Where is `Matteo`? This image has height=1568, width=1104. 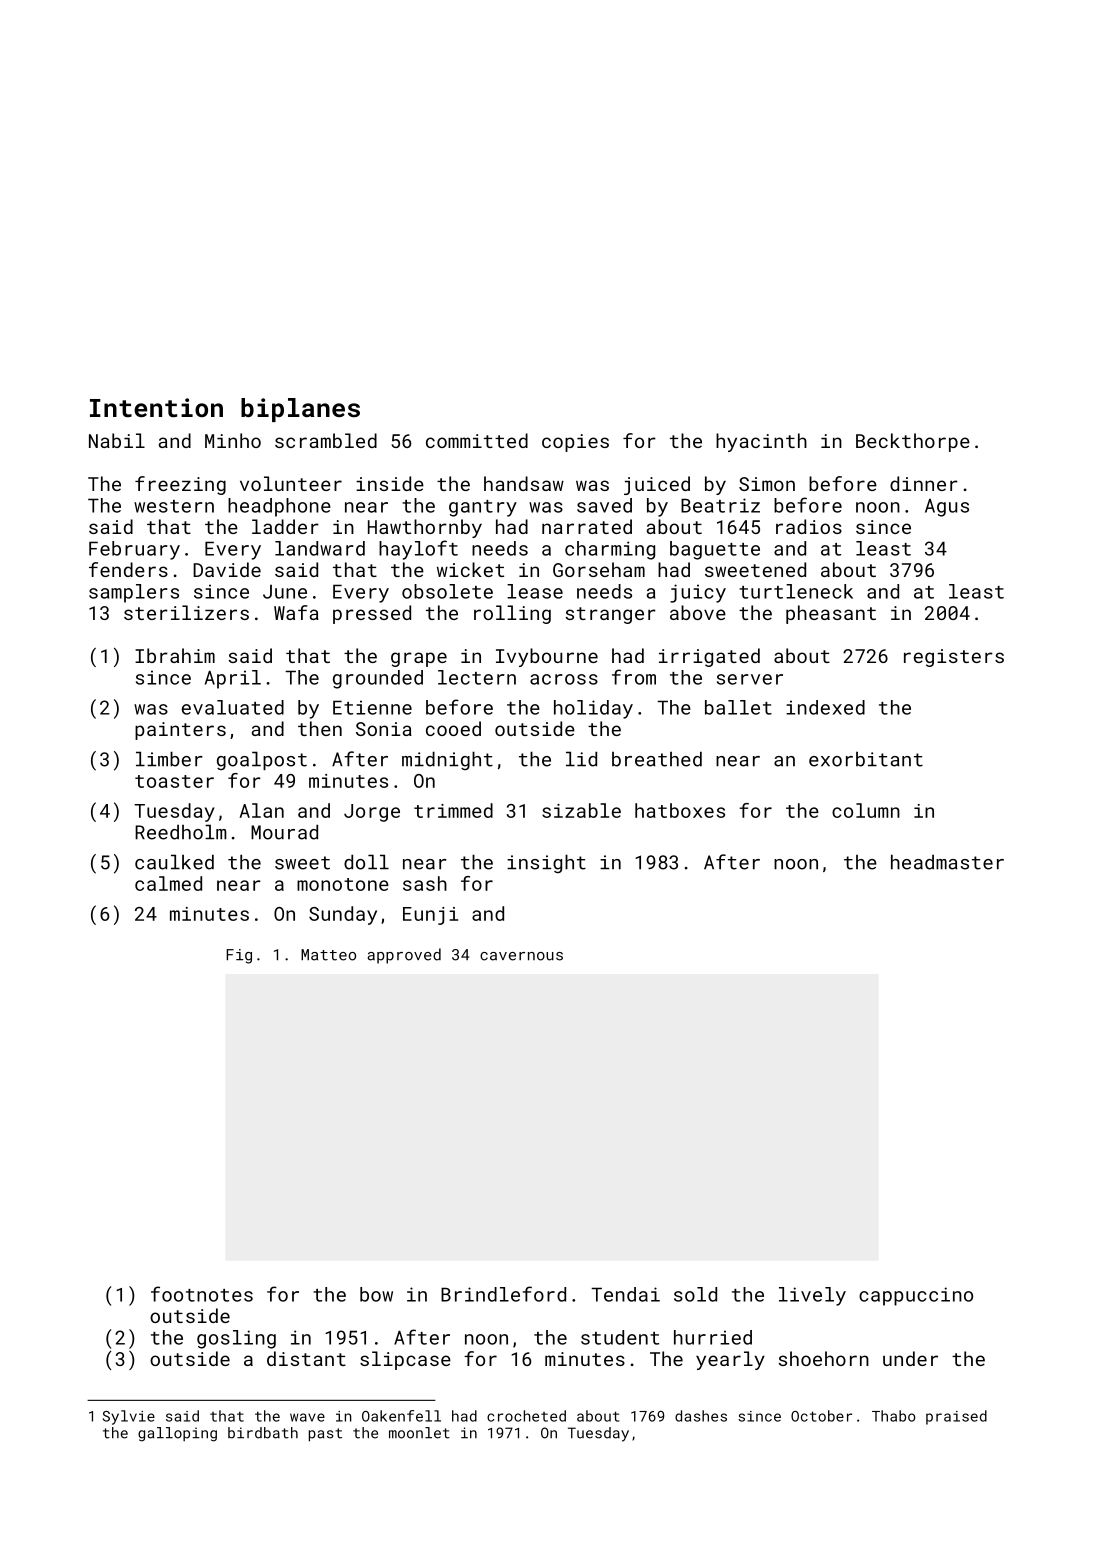 Matteo is located at coordinates (328, 955).
